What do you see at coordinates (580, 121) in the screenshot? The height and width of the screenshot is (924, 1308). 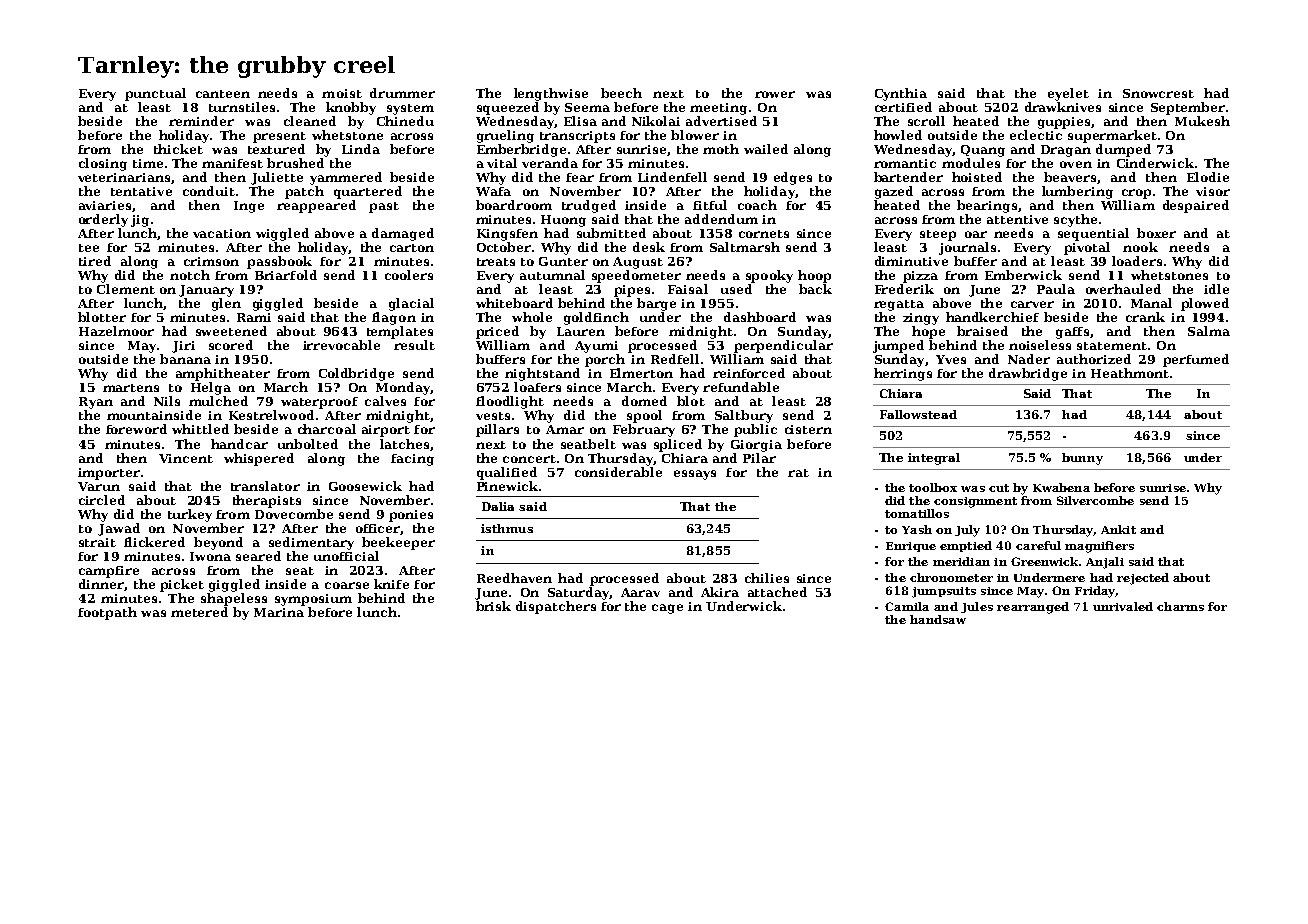 I see `Elisa` at bounding box center [580, 121].
